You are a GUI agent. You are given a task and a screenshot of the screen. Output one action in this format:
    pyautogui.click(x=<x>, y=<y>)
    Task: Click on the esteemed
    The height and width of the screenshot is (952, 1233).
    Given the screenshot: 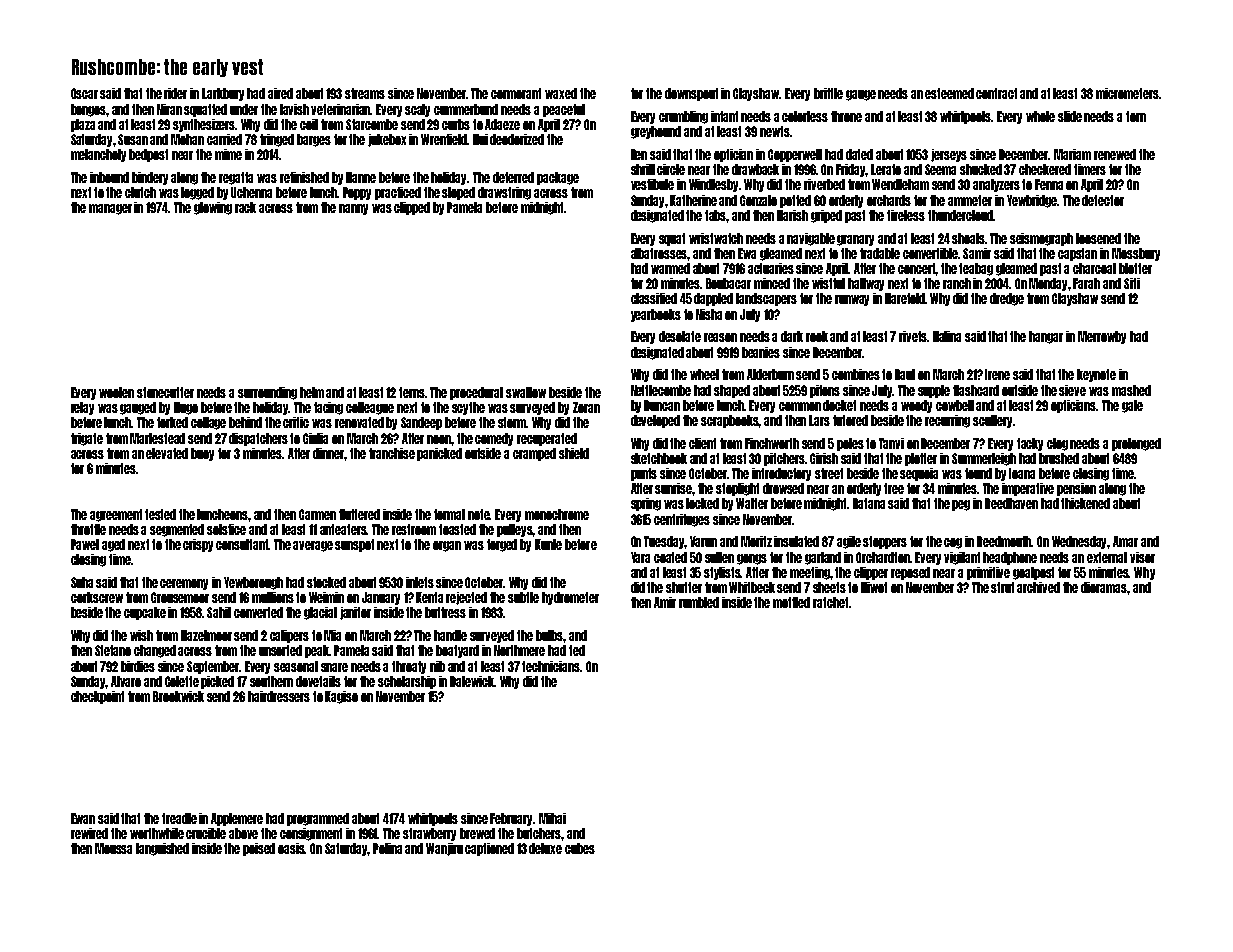 What is the action you would take?
    pyautogui.click(x=949, y=93)
